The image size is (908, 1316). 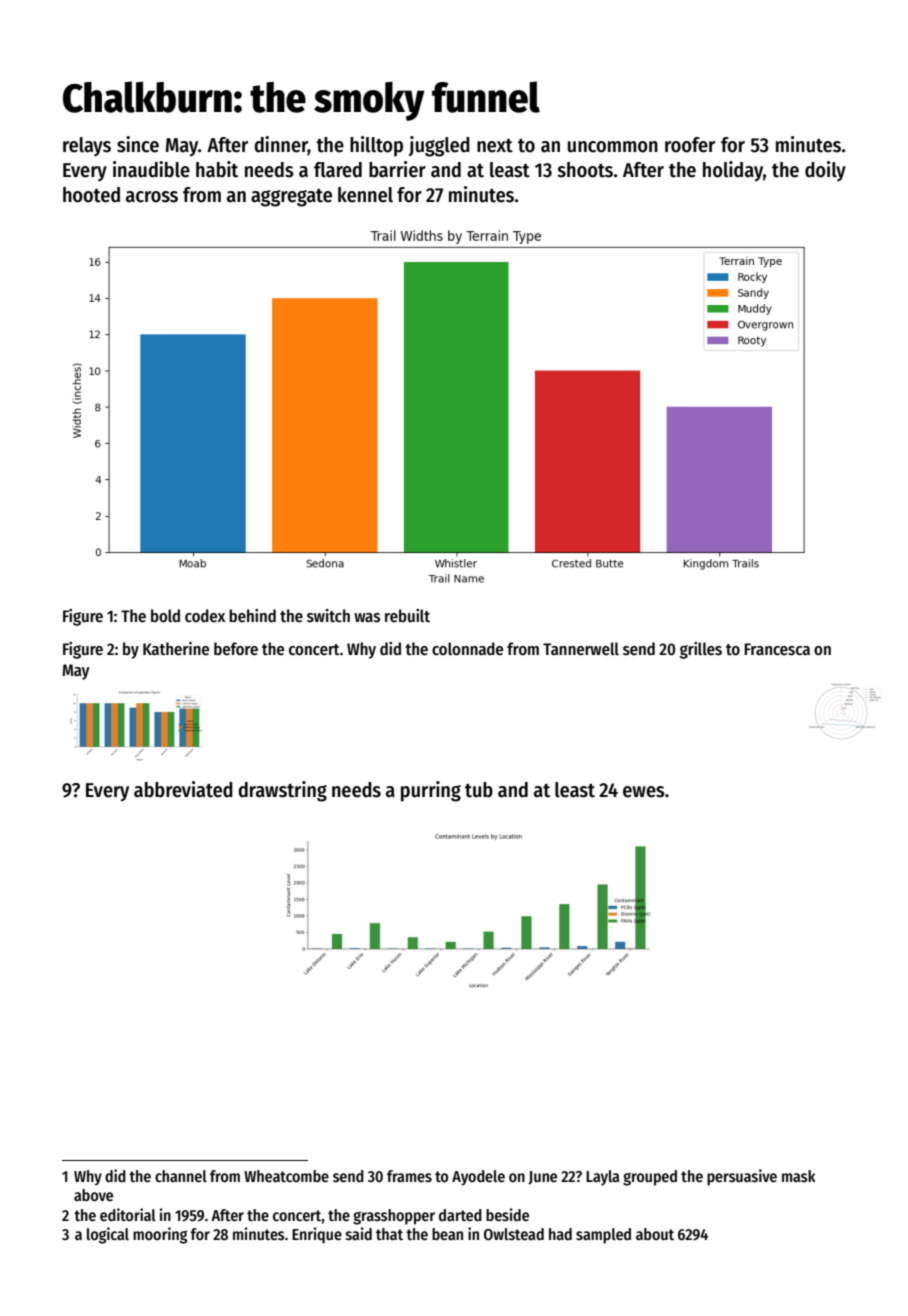 What do you see at coordinates (701, 650) in the document?
I see `grilles` at bounding box center [701, 650].
